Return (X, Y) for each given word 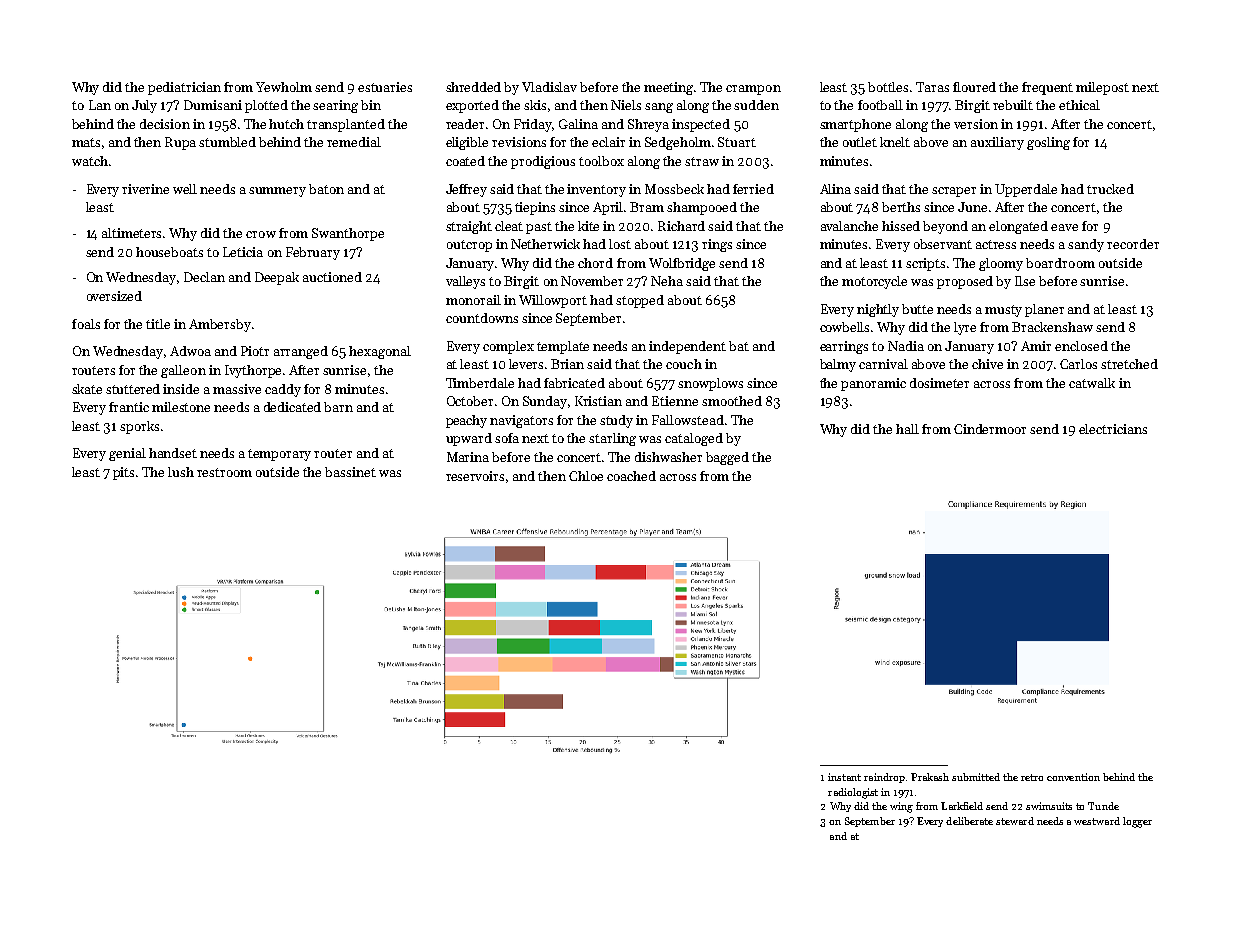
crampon (753, 90)
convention (1073, 777)
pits (123, 473)
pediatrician (184, 88)
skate (87, 389)
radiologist (853, 793)
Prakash (930, 777)
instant (844, 777)
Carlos (1078, 364)
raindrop (884, 778)
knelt (895, 142)
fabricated (574, 383)
